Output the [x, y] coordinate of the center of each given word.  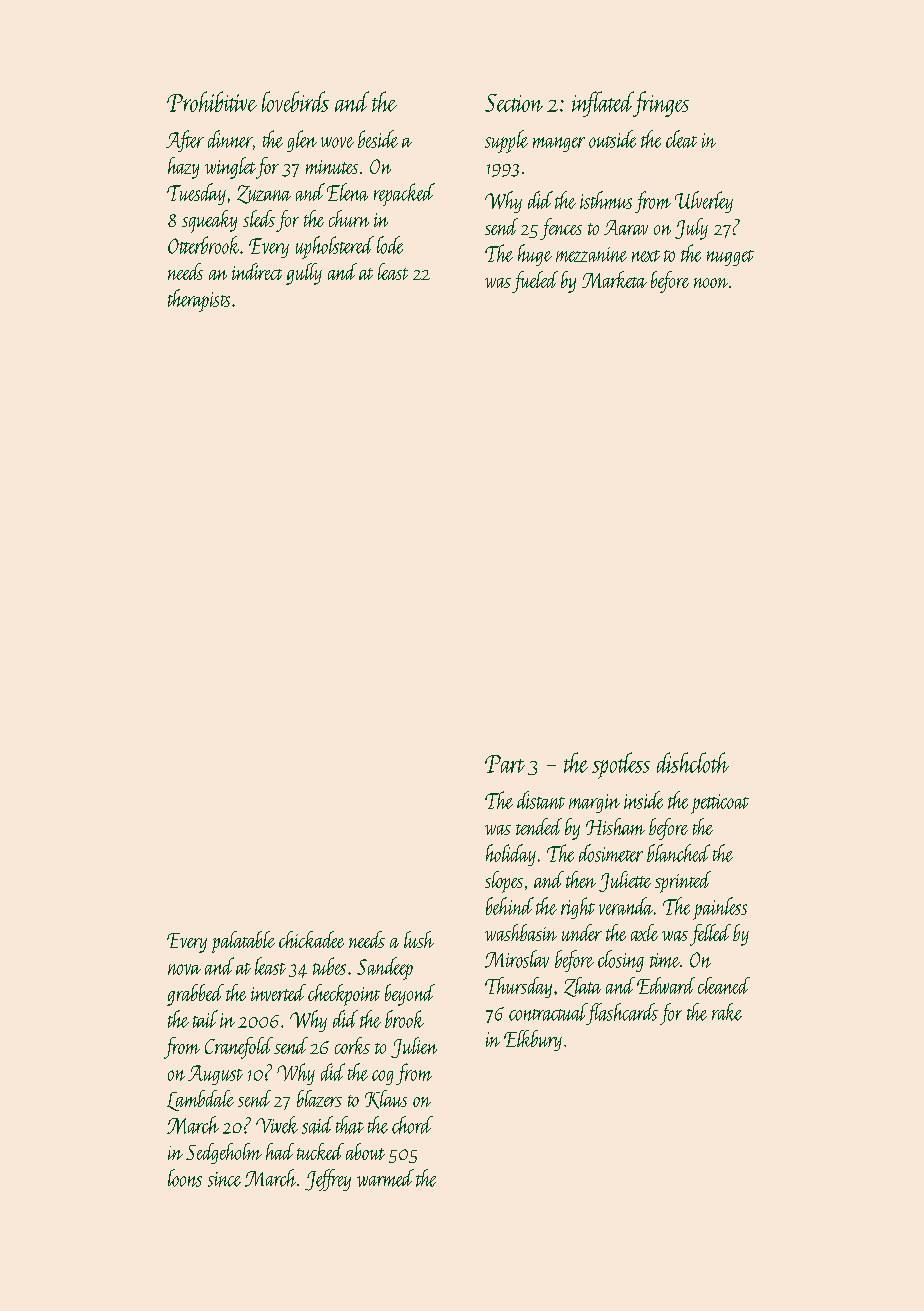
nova [184, 969]
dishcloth [693, 762]
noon [711, 283]
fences [561, 229]
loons [185, 1178]
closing [621, 961]
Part [505, 764]
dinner [230, 139]
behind [510, 906]
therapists [199, 300]
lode [390, 245]
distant [541, 800]
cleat [681, 139]
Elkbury [533, 1040]
